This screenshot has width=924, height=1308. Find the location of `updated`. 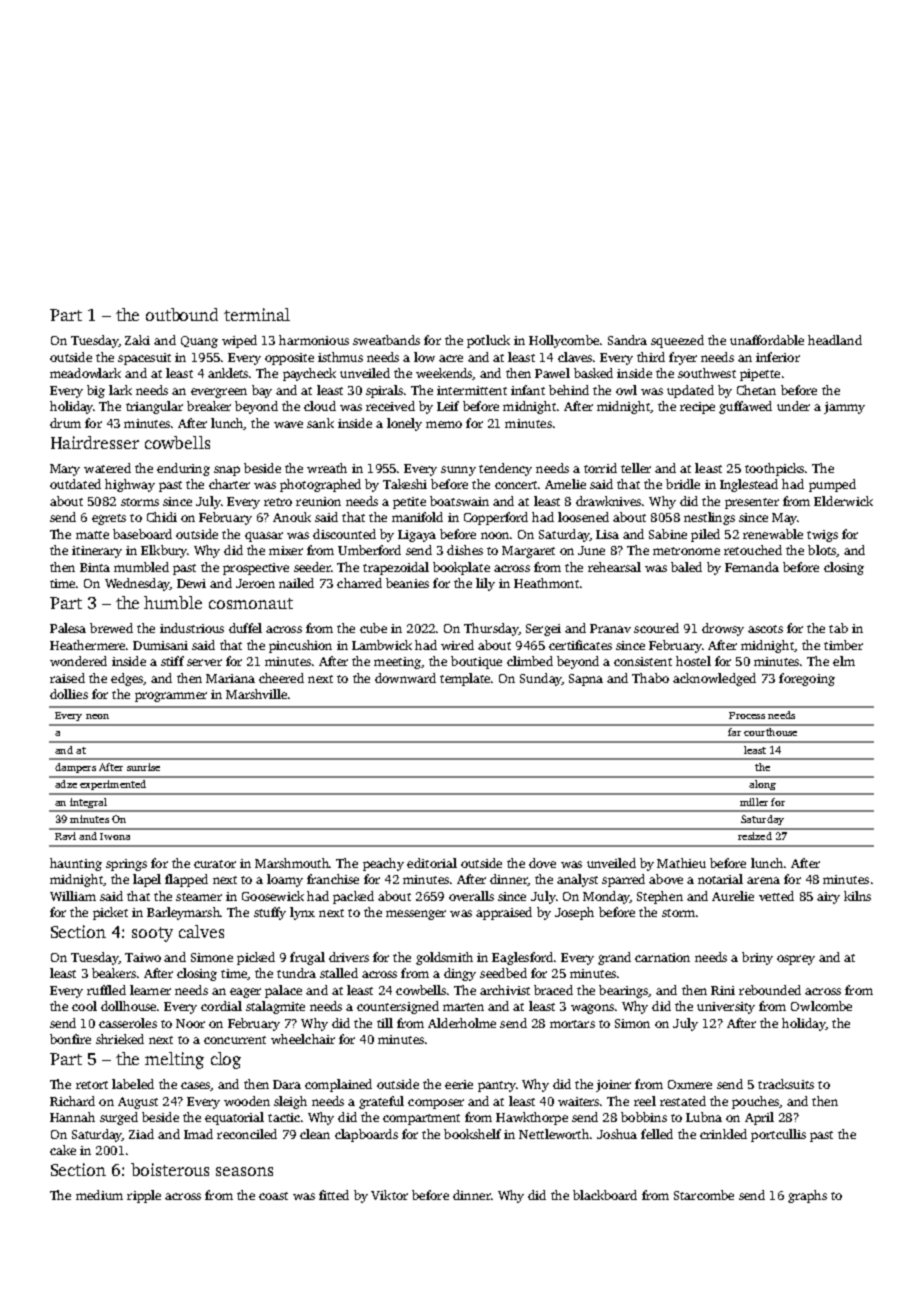

updated is located at coordinates (690, 391).
